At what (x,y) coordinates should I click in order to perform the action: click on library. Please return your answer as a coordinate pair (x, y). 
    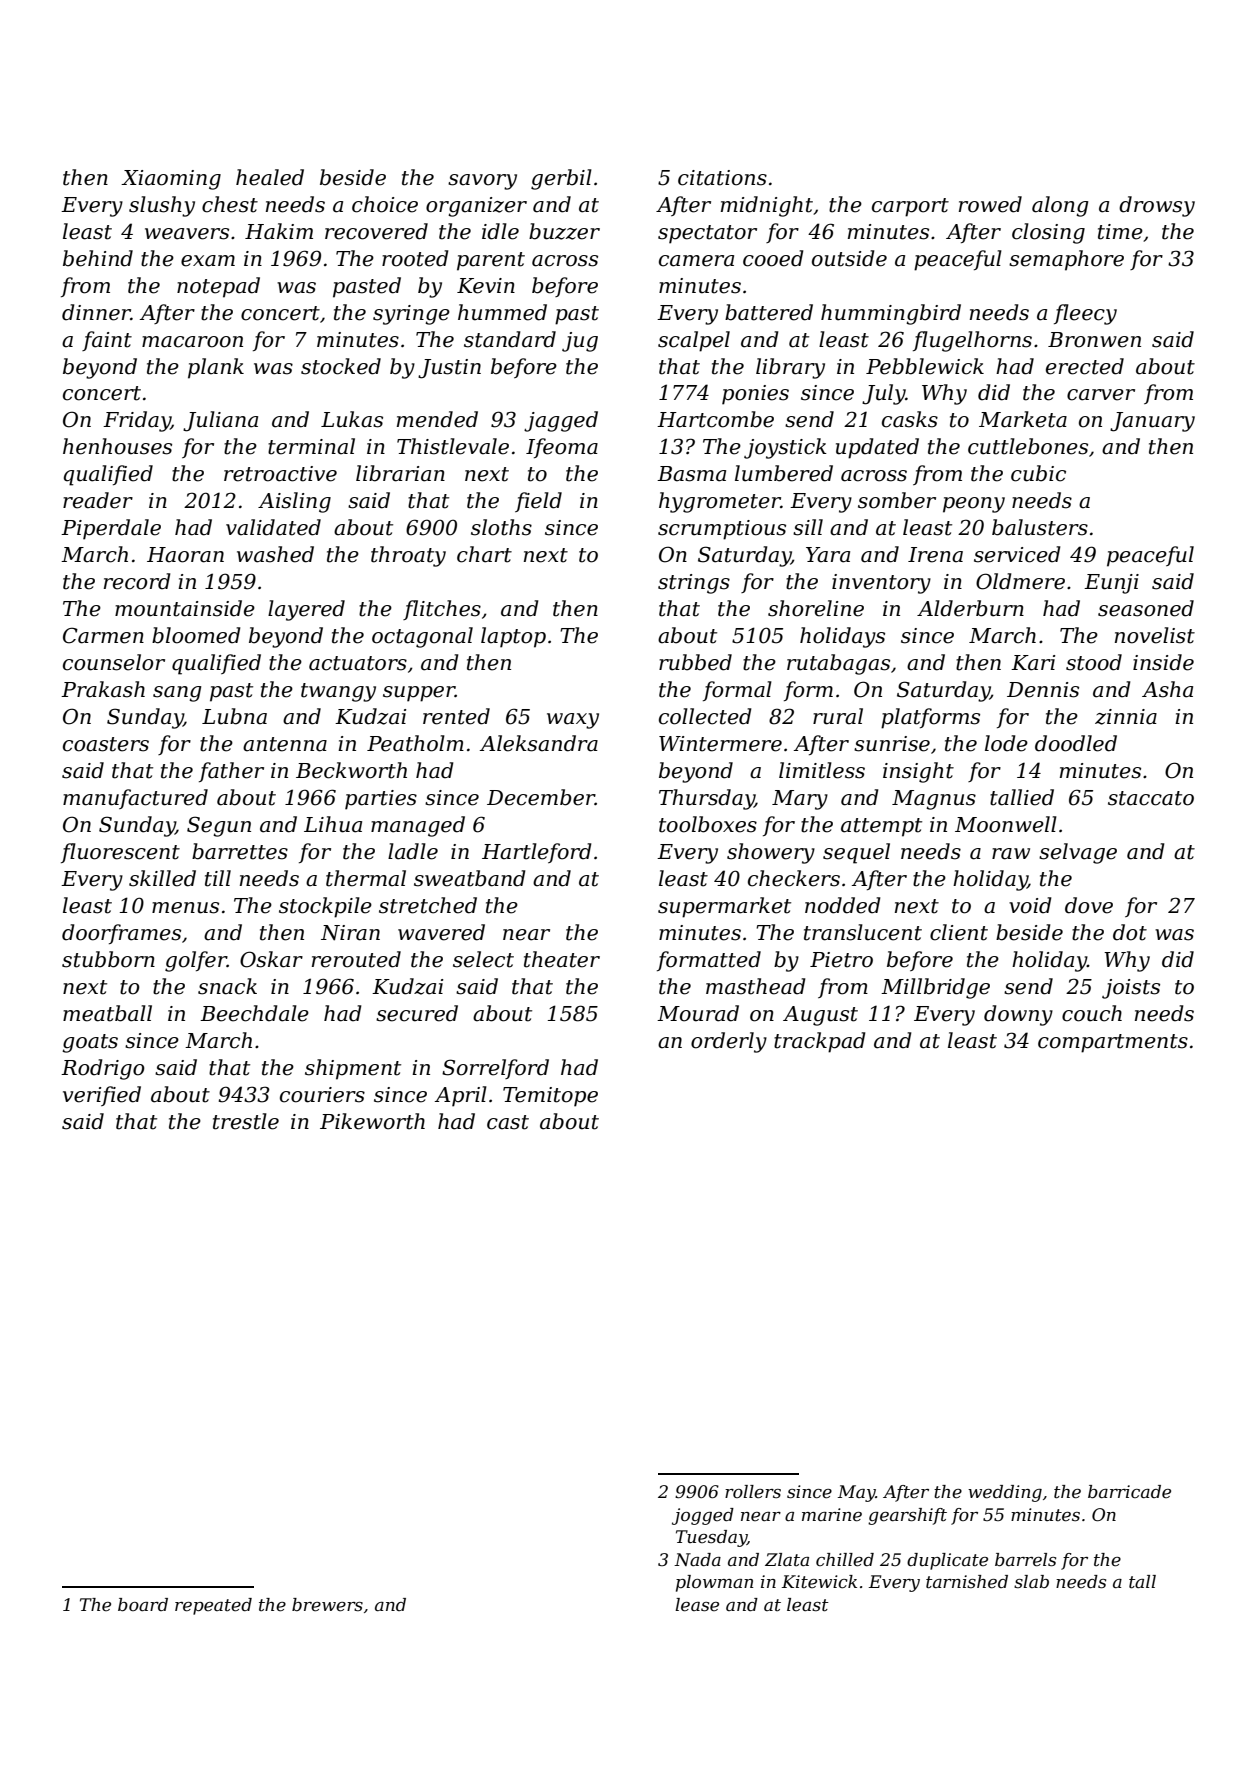
    Looking at the image, I should click on (790, 368).
